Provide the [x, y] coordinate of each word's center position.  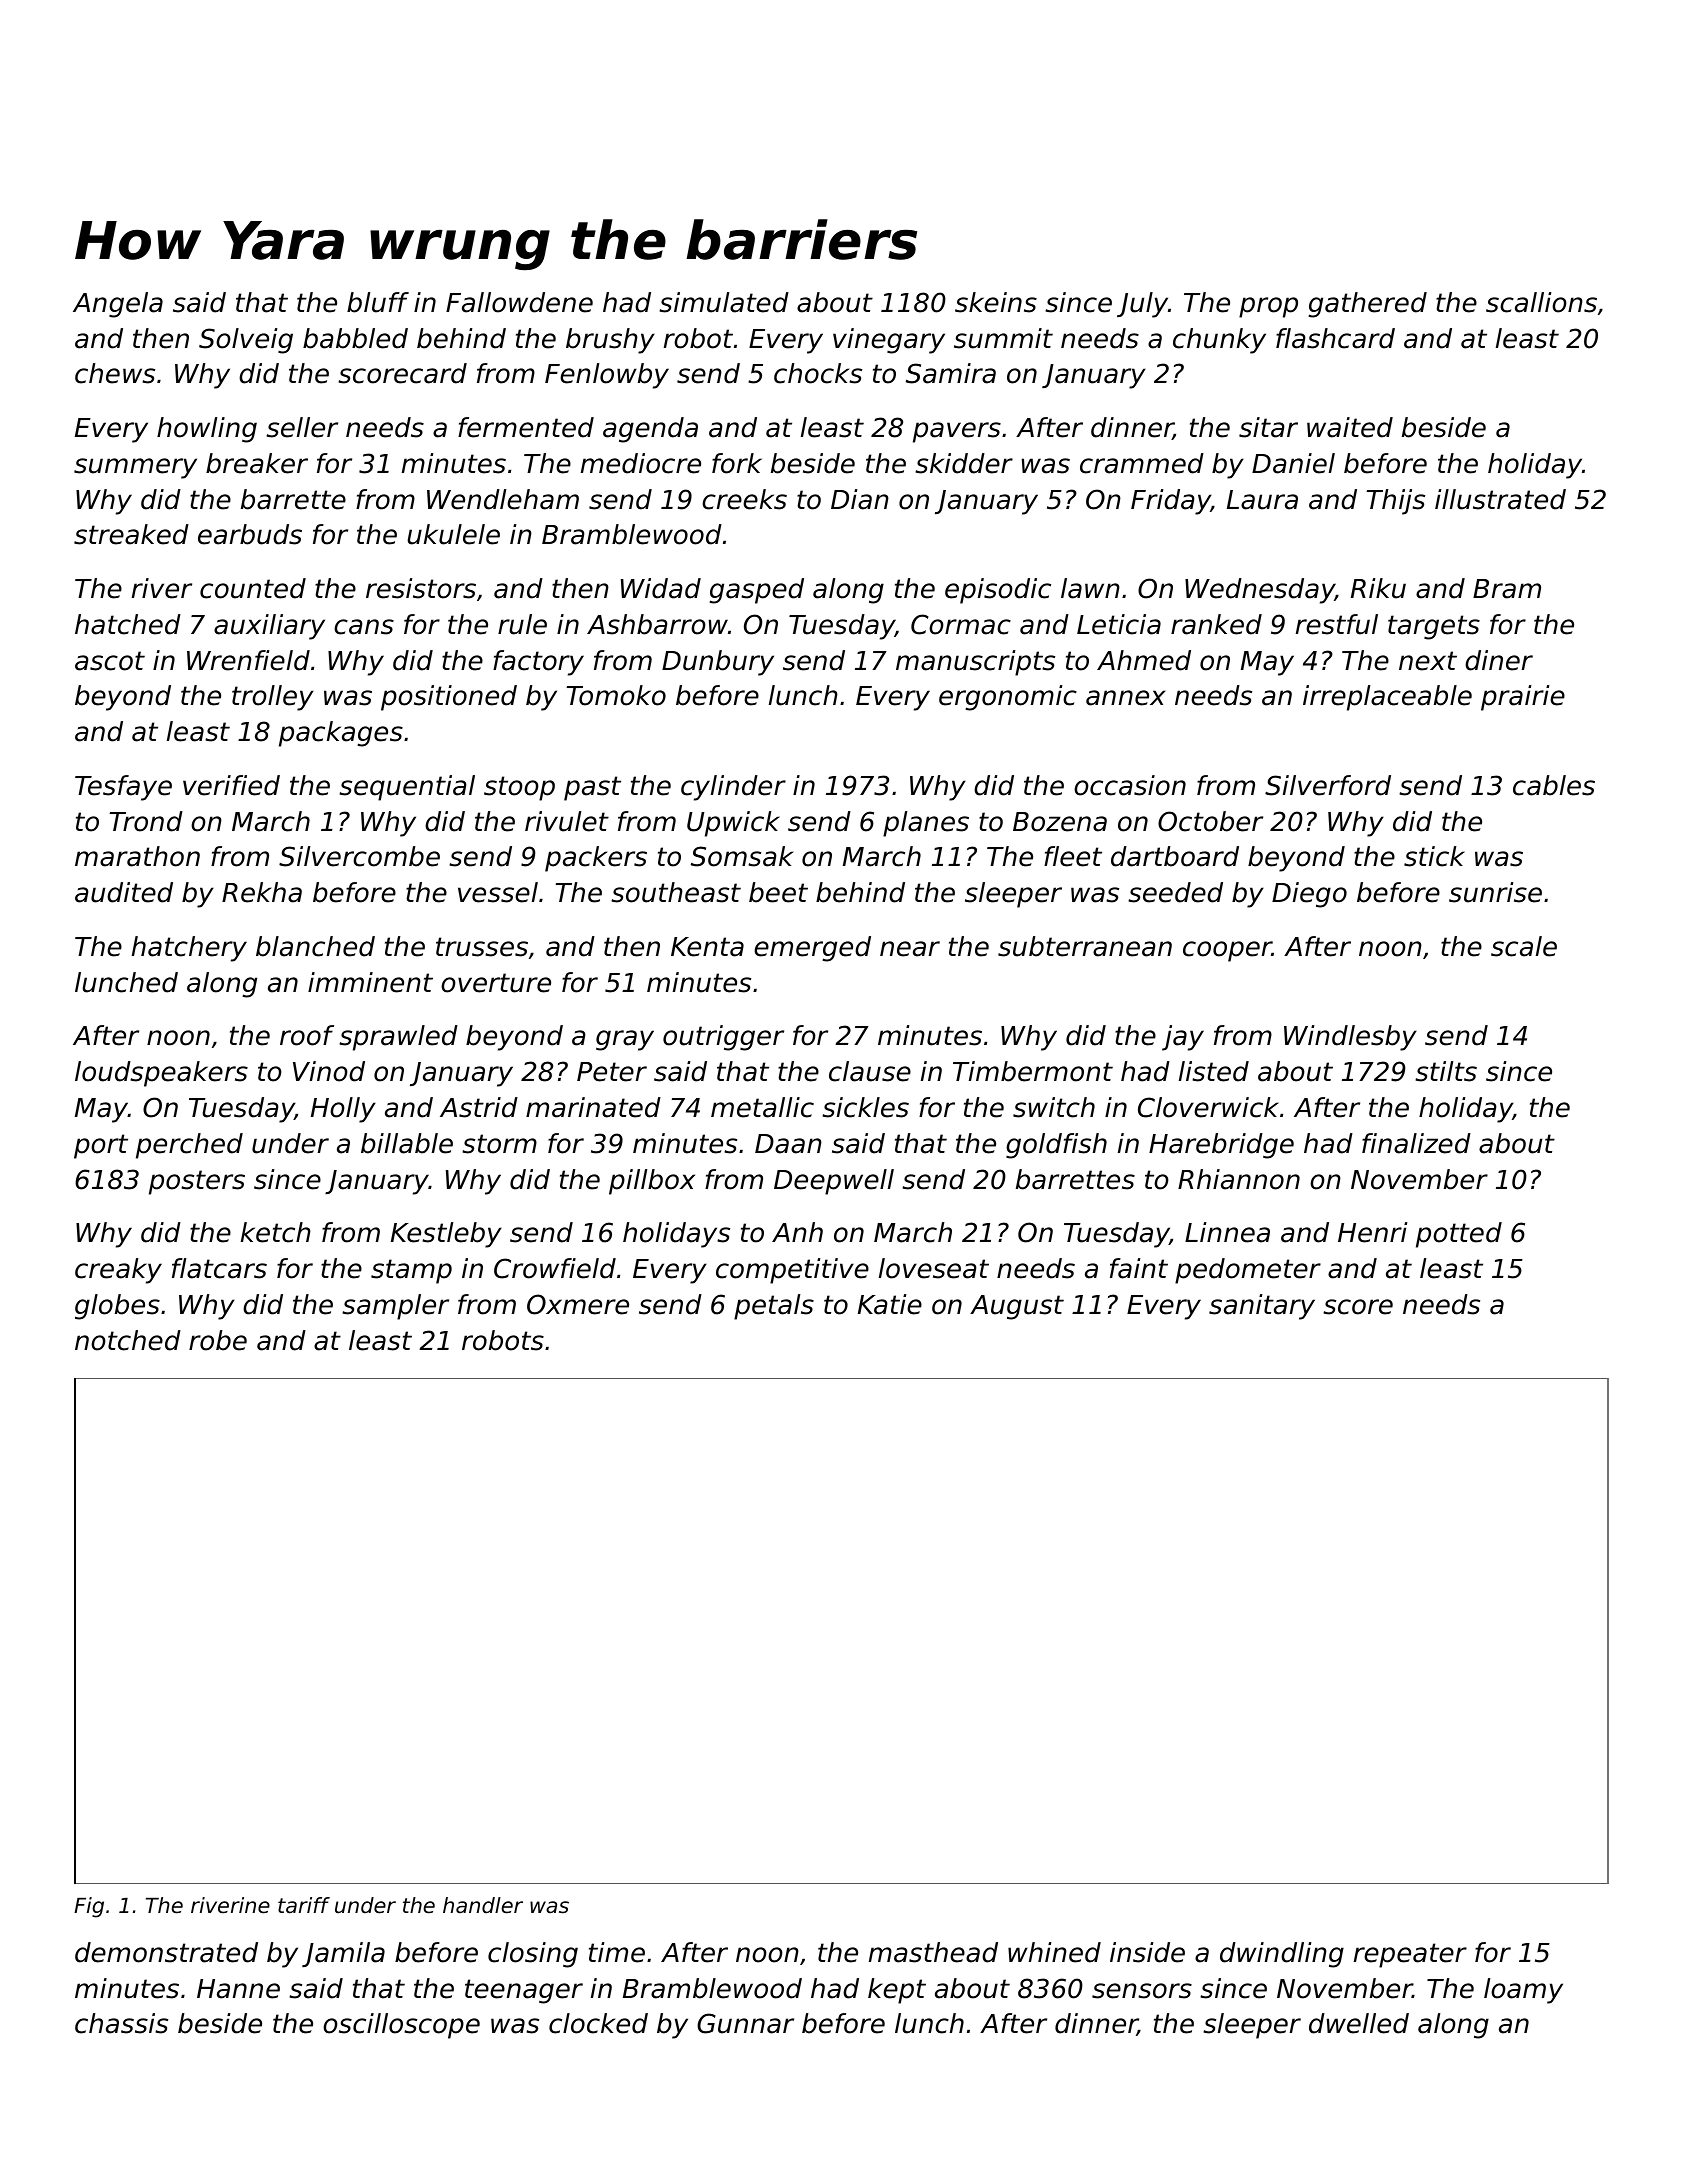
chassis [121, 2023]
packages [341, 734]
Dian [860, 499]
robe [218, 1340]
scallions [1541, 302]
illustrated [1500, 499]
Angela [118, 305]
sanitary [1262, 1307]
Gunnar [745, 2023]
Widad [661, 588]
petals [774, 1307]
